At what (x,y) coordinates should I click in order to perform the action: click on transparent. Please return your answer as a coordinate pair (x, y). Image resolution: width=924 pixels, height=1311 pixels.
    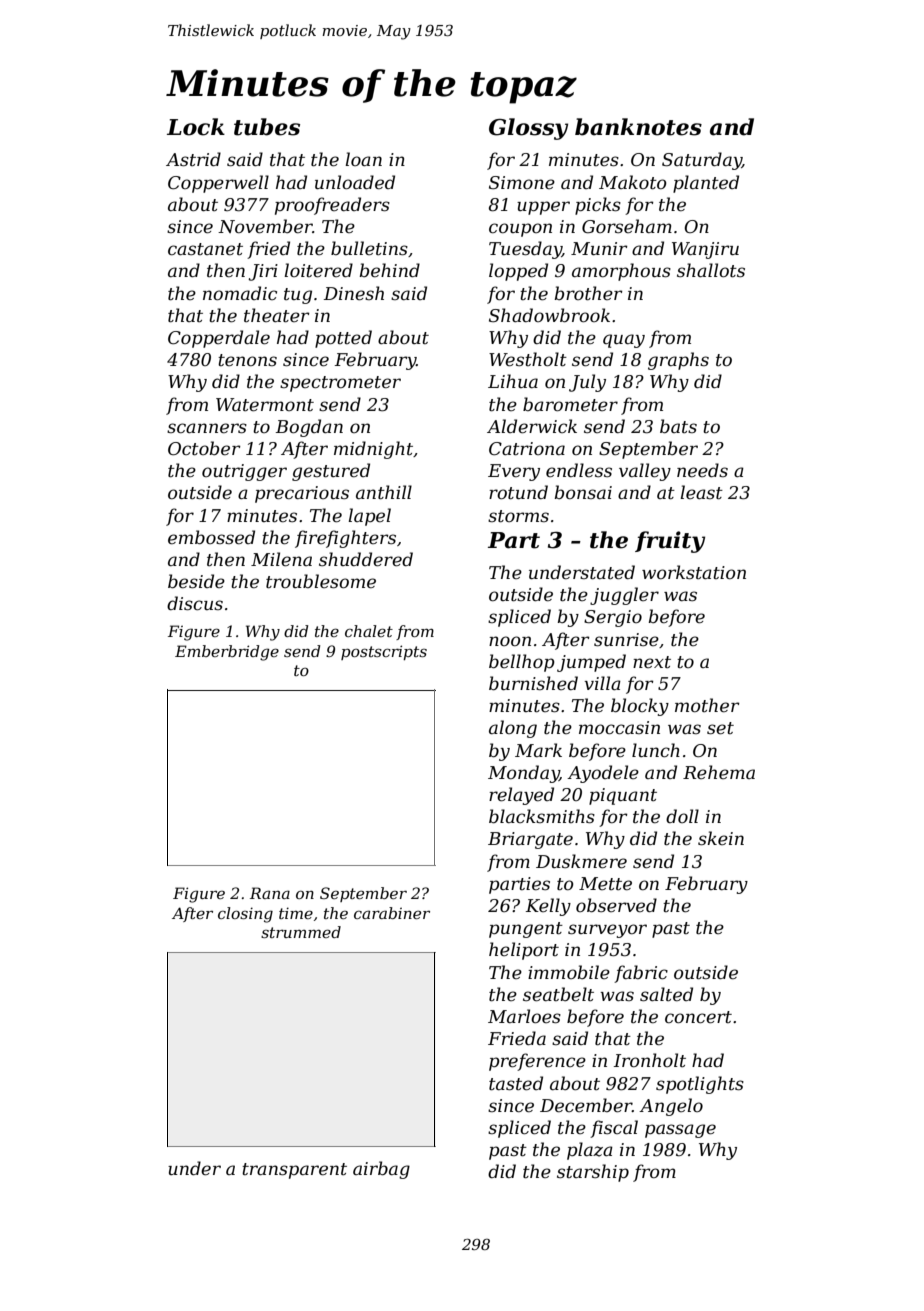
    Looking at the image, I should click on (294, 1171).
